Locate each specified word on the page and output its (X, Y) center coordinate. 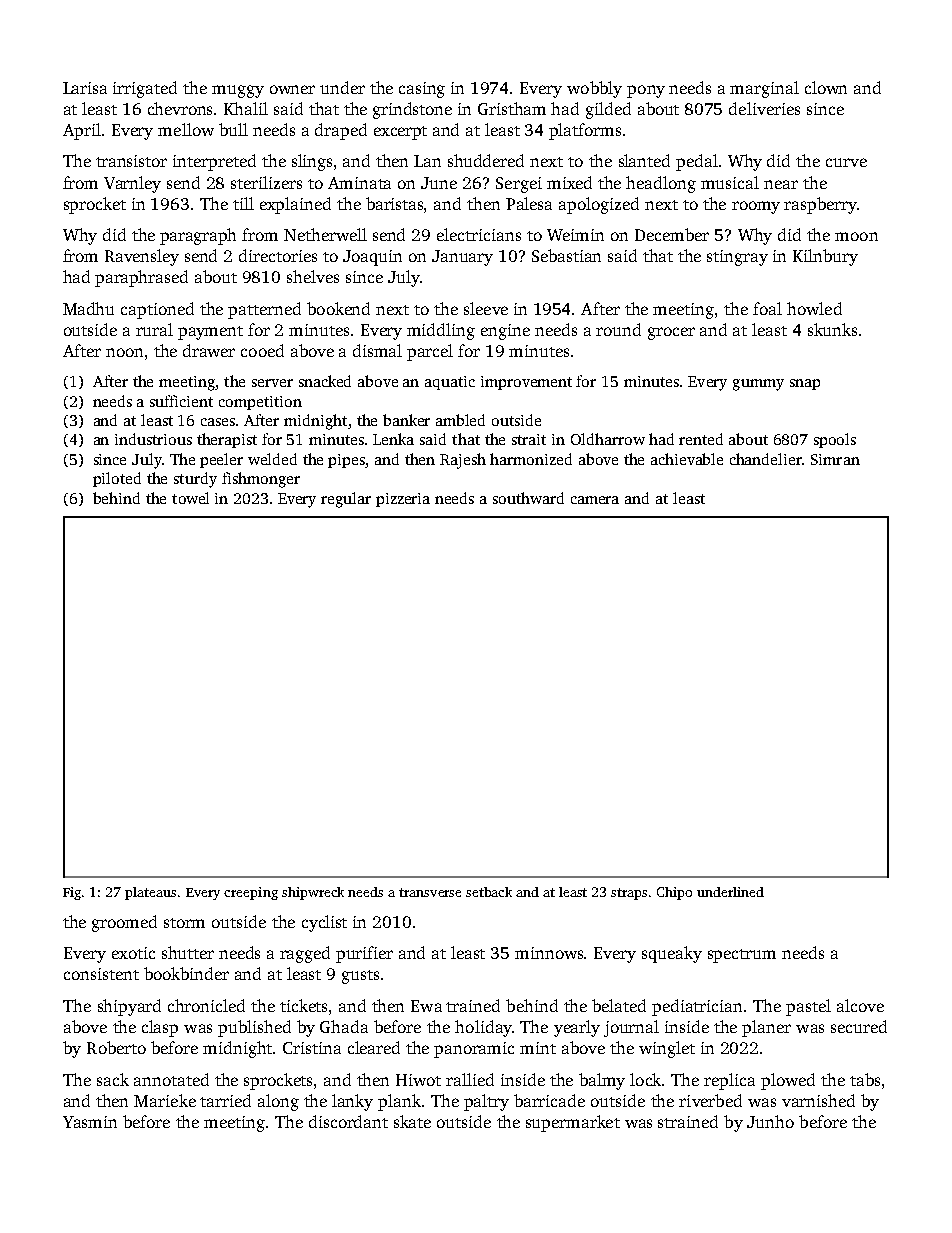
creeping (251, 893)
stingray (737, 258)
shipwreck (313, 893)
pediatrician (697, 1007)
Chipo (674, 893)
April (82, 131)
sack (113, 1079)
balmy (602, 1081)
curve (846, 162)
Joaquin (372, 258)
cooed (262, 350)
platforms (585, 131)
